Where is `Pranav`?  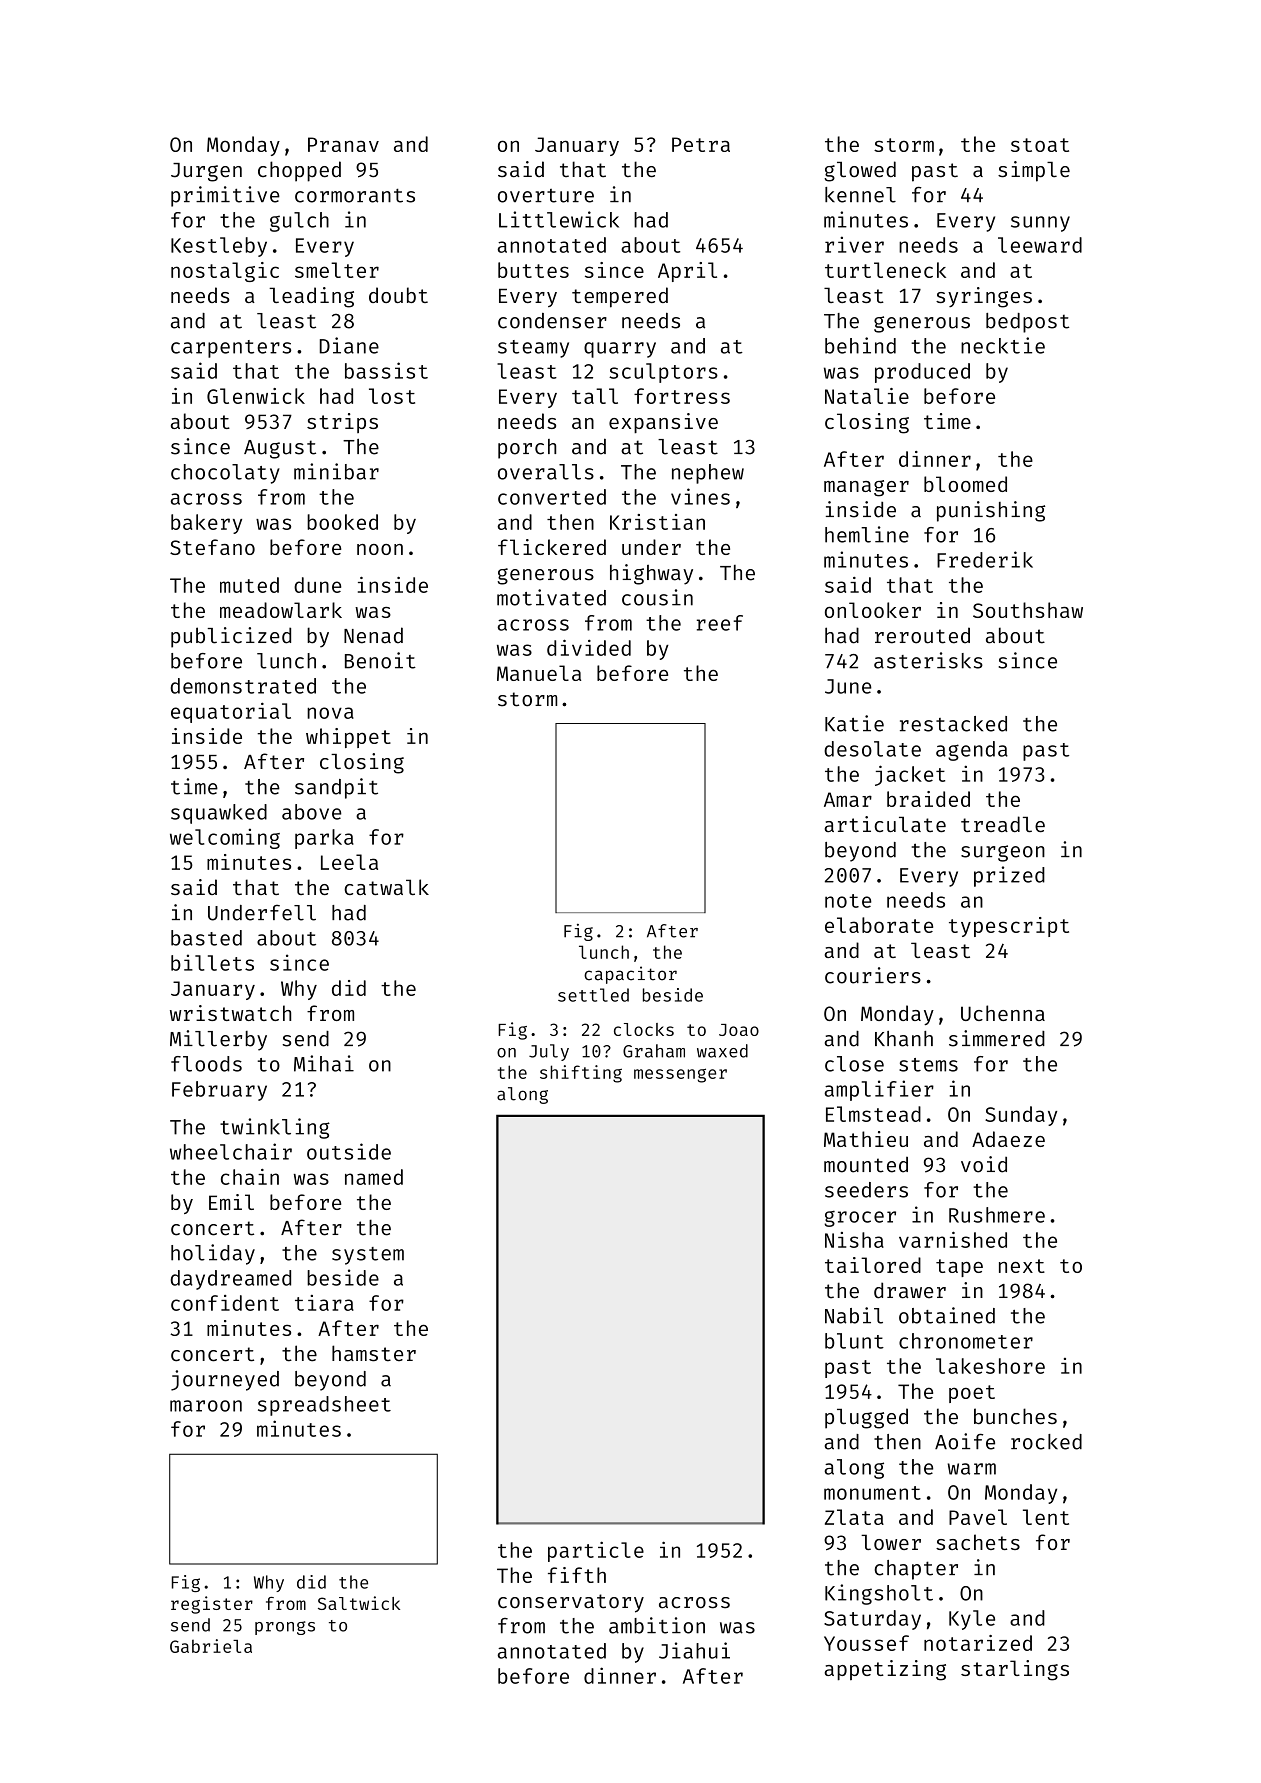
Pranav is located at coordinates (343, 144).
